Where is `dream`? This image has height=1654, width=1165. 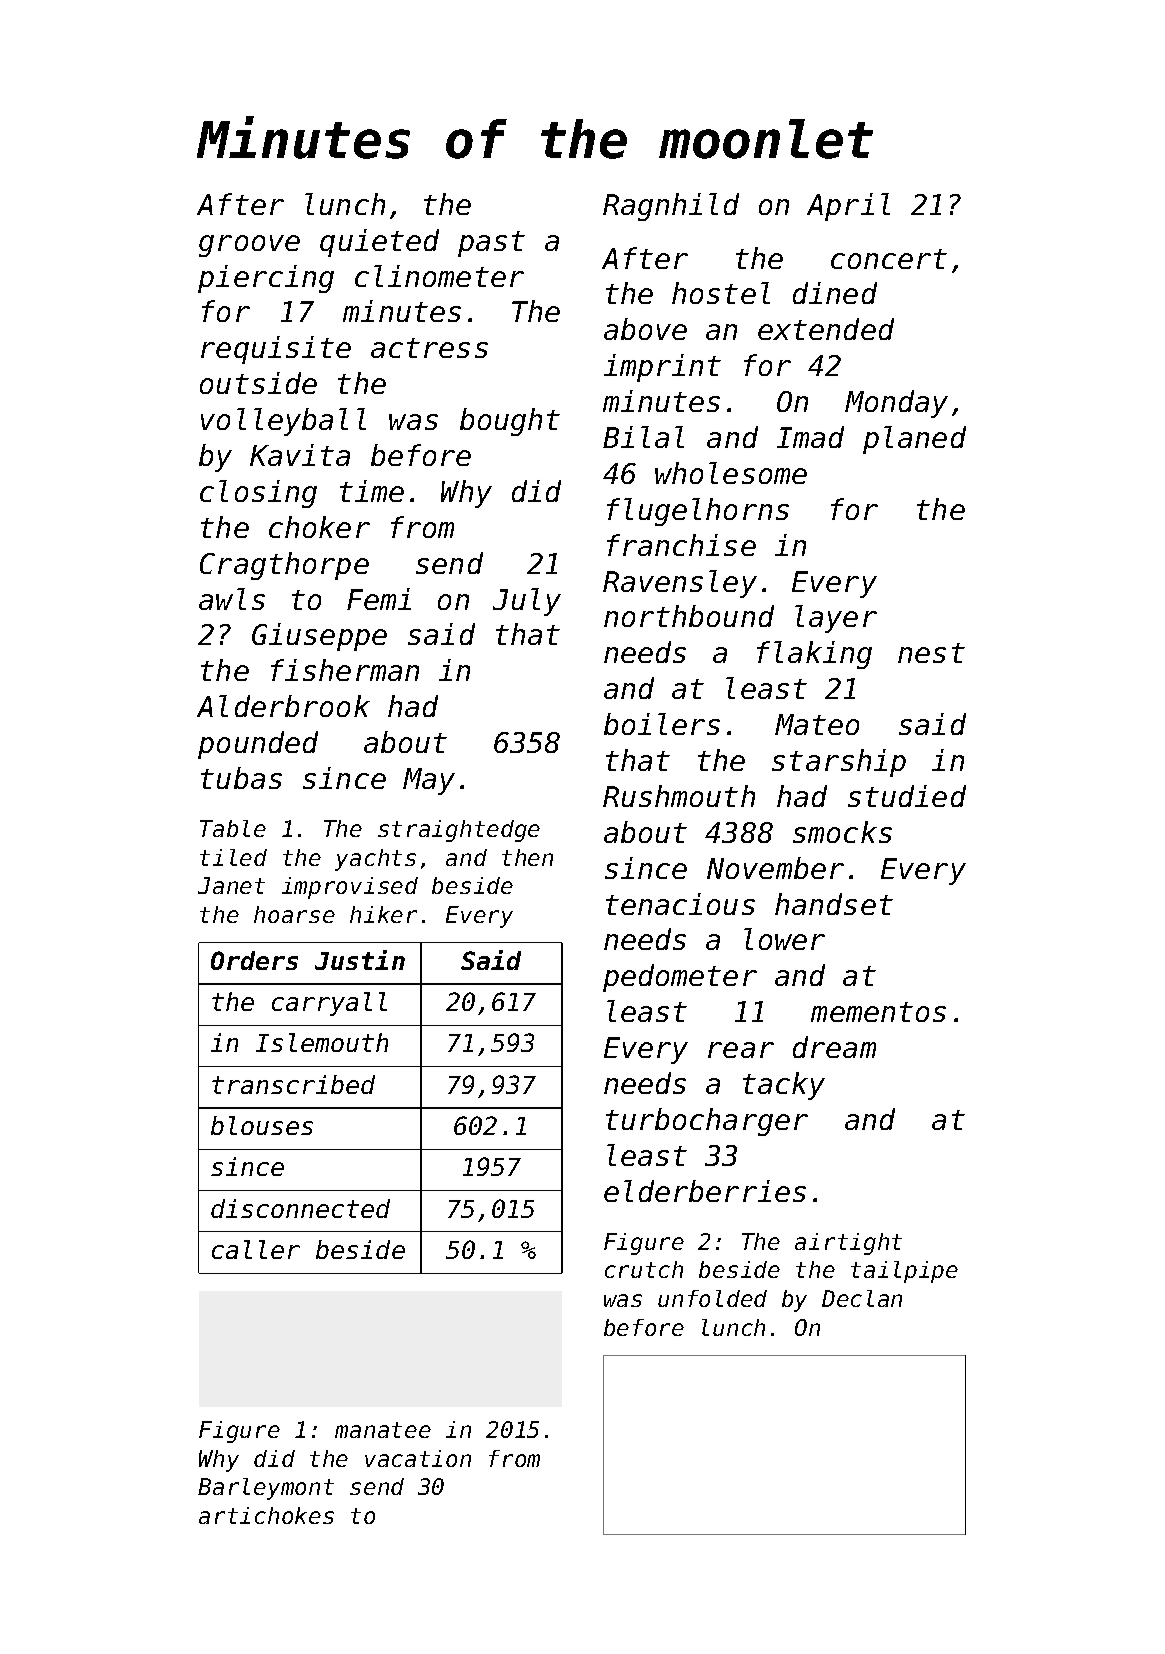 dream is located at coordinates (834, 1047).
